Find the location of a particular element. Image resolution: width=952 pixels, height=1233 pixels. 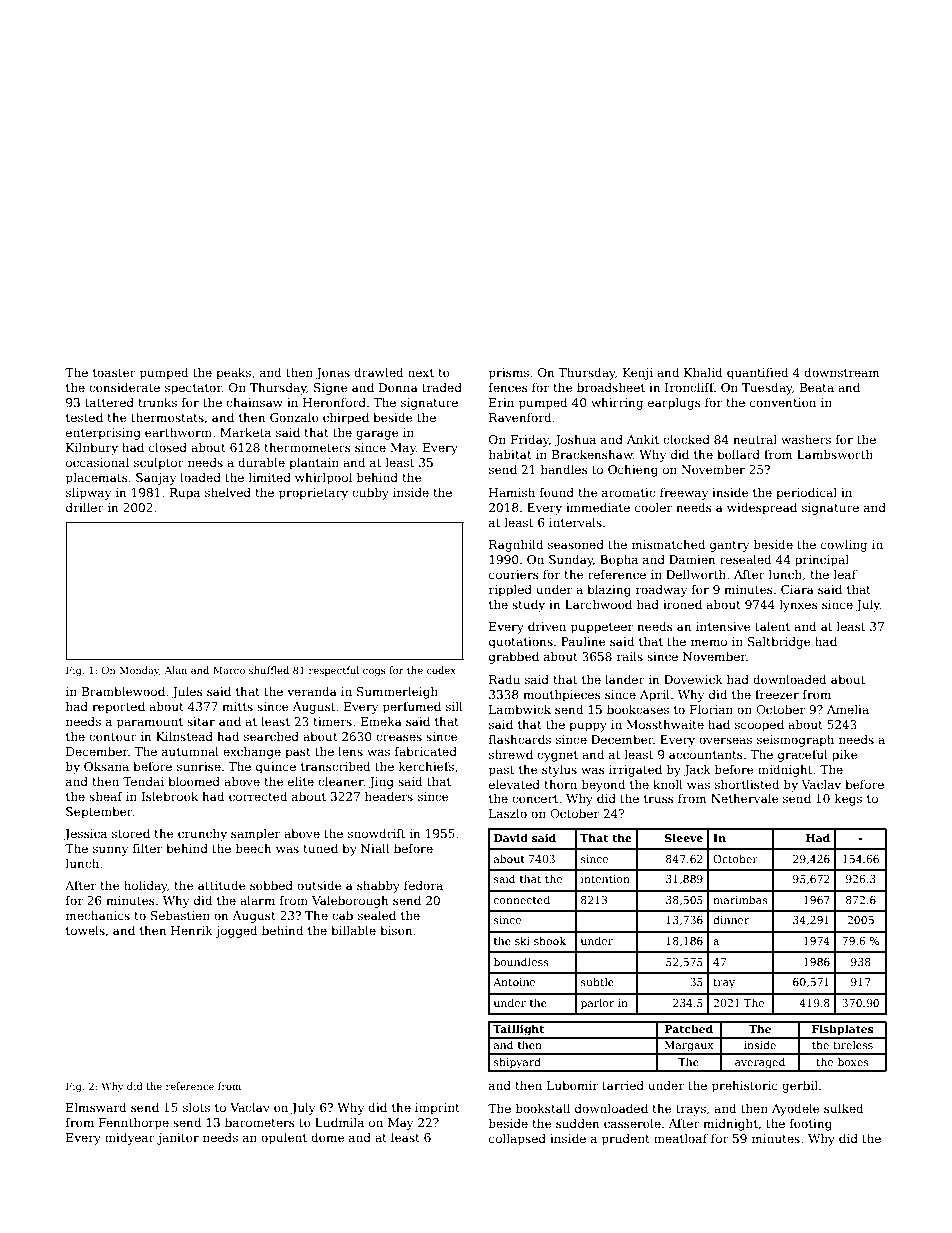

snowdrift is located at coordinates (376, 833).
